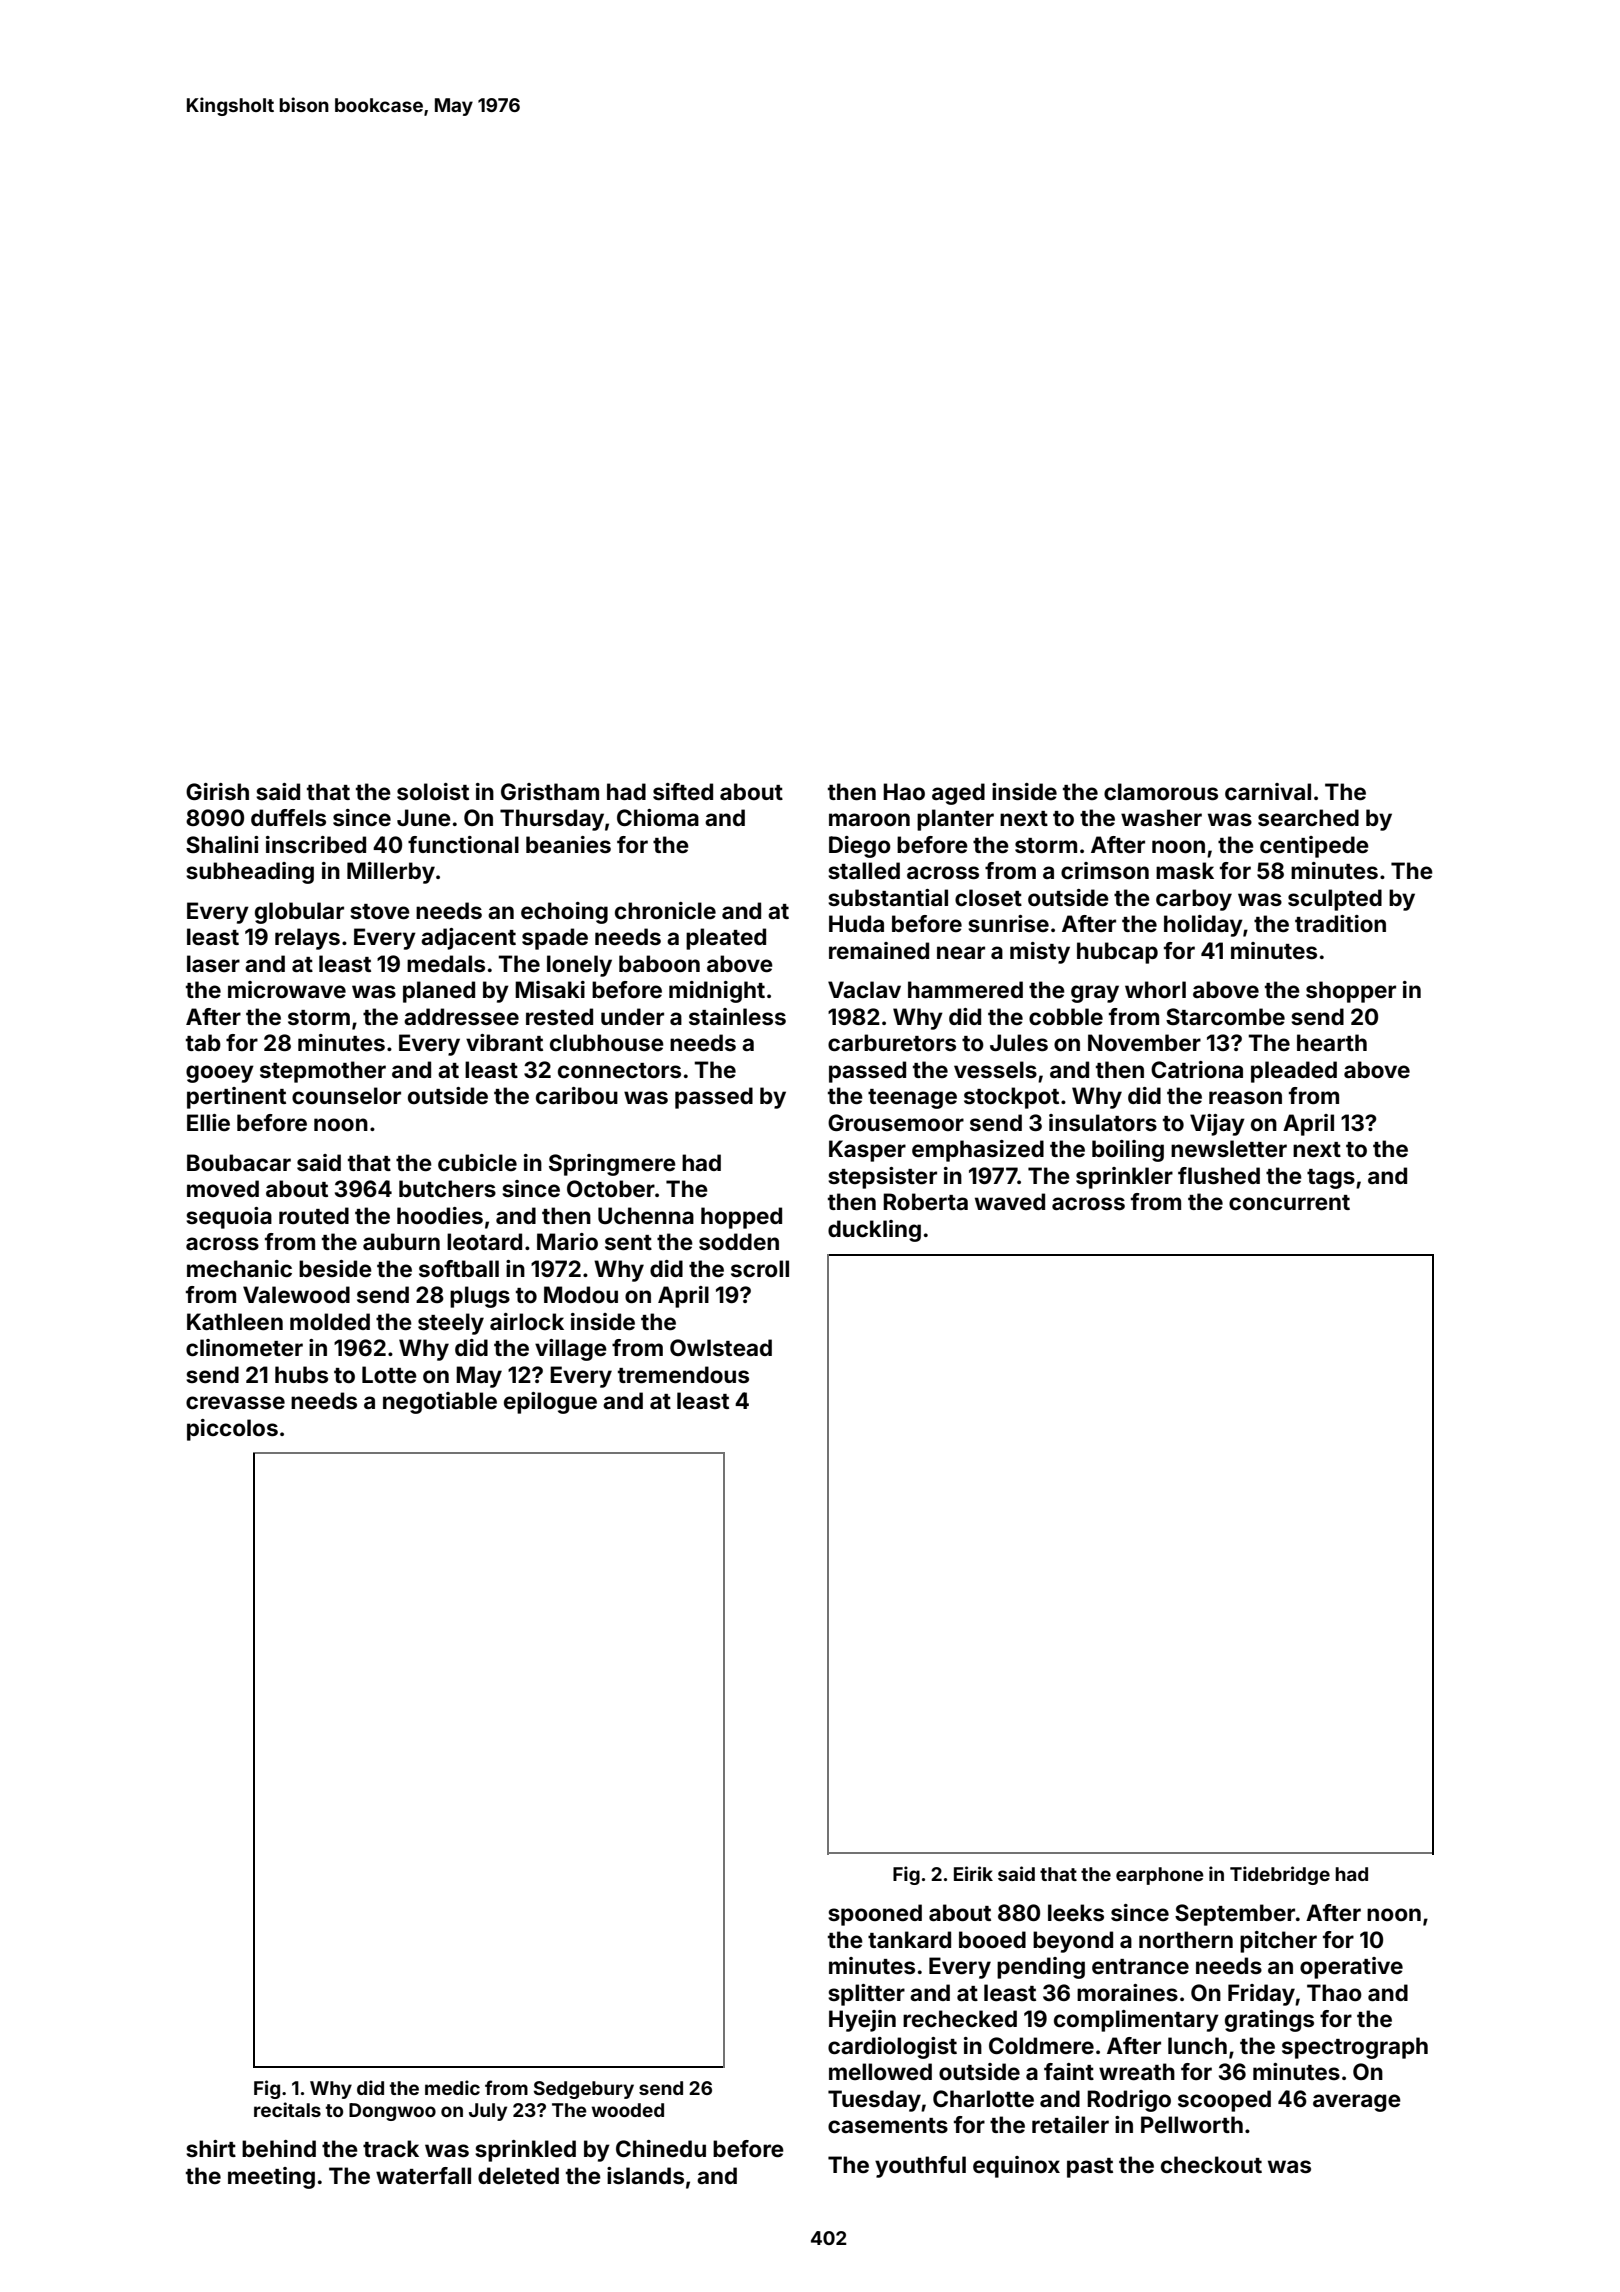 This screenshot has width=1620, height=2292. Describe the element at coordinates (1280, 1875) in the screenshot. I see `Tidebridge` at that location.
